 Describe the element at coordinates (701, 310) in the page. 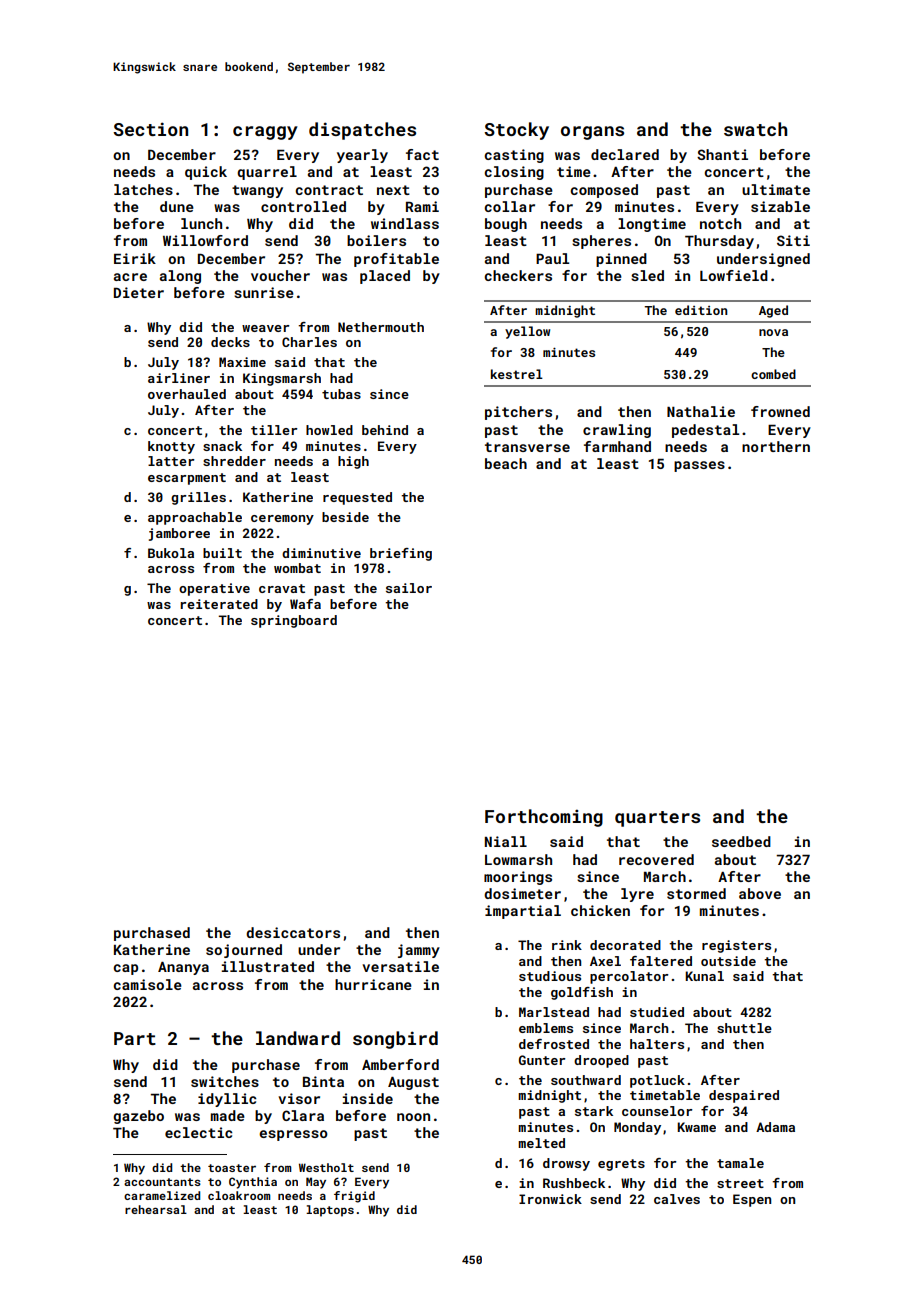

I see `edition` at that location.
